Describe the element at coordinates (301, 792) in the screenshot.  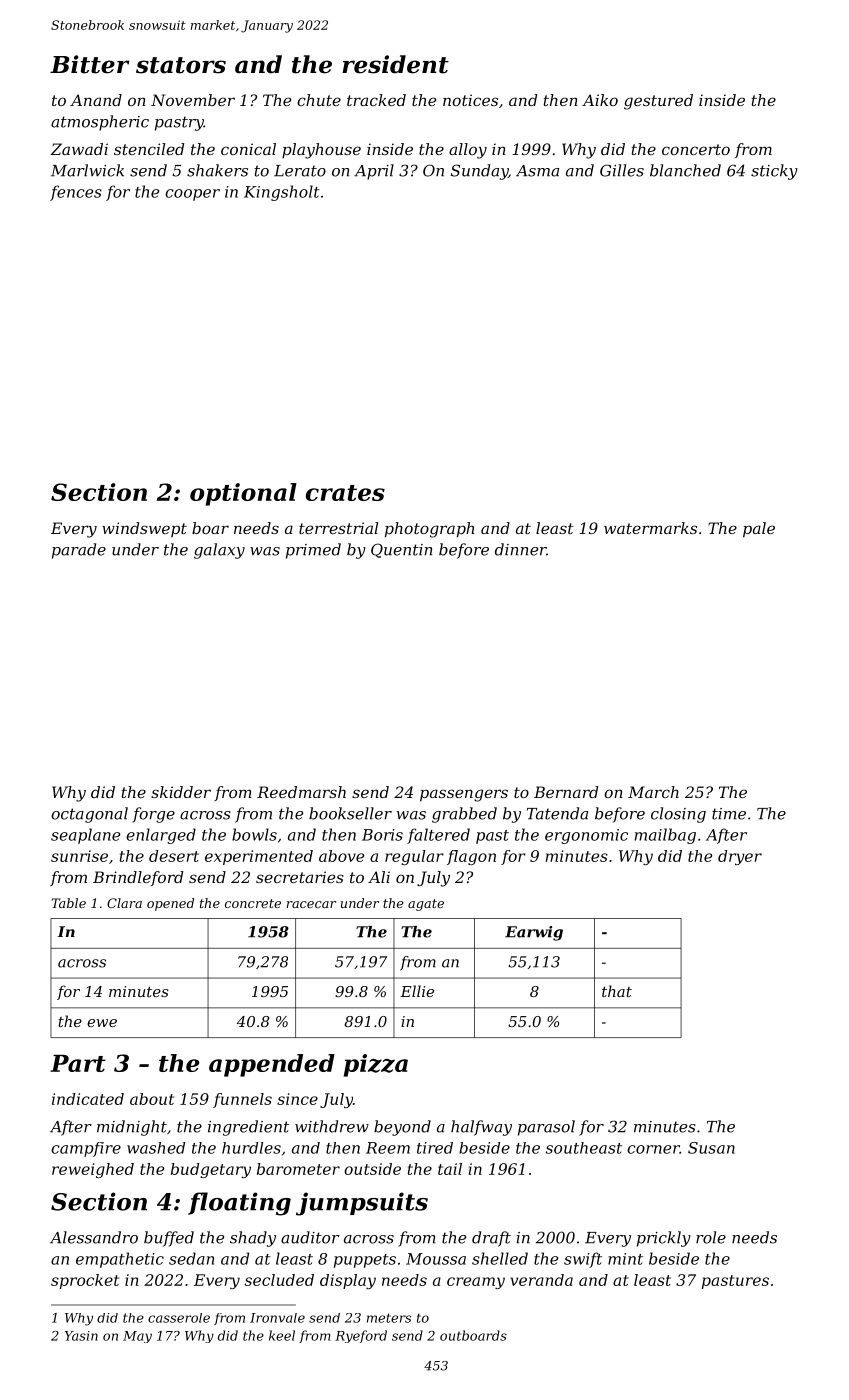
I see `Reedmarsh` at that location.
